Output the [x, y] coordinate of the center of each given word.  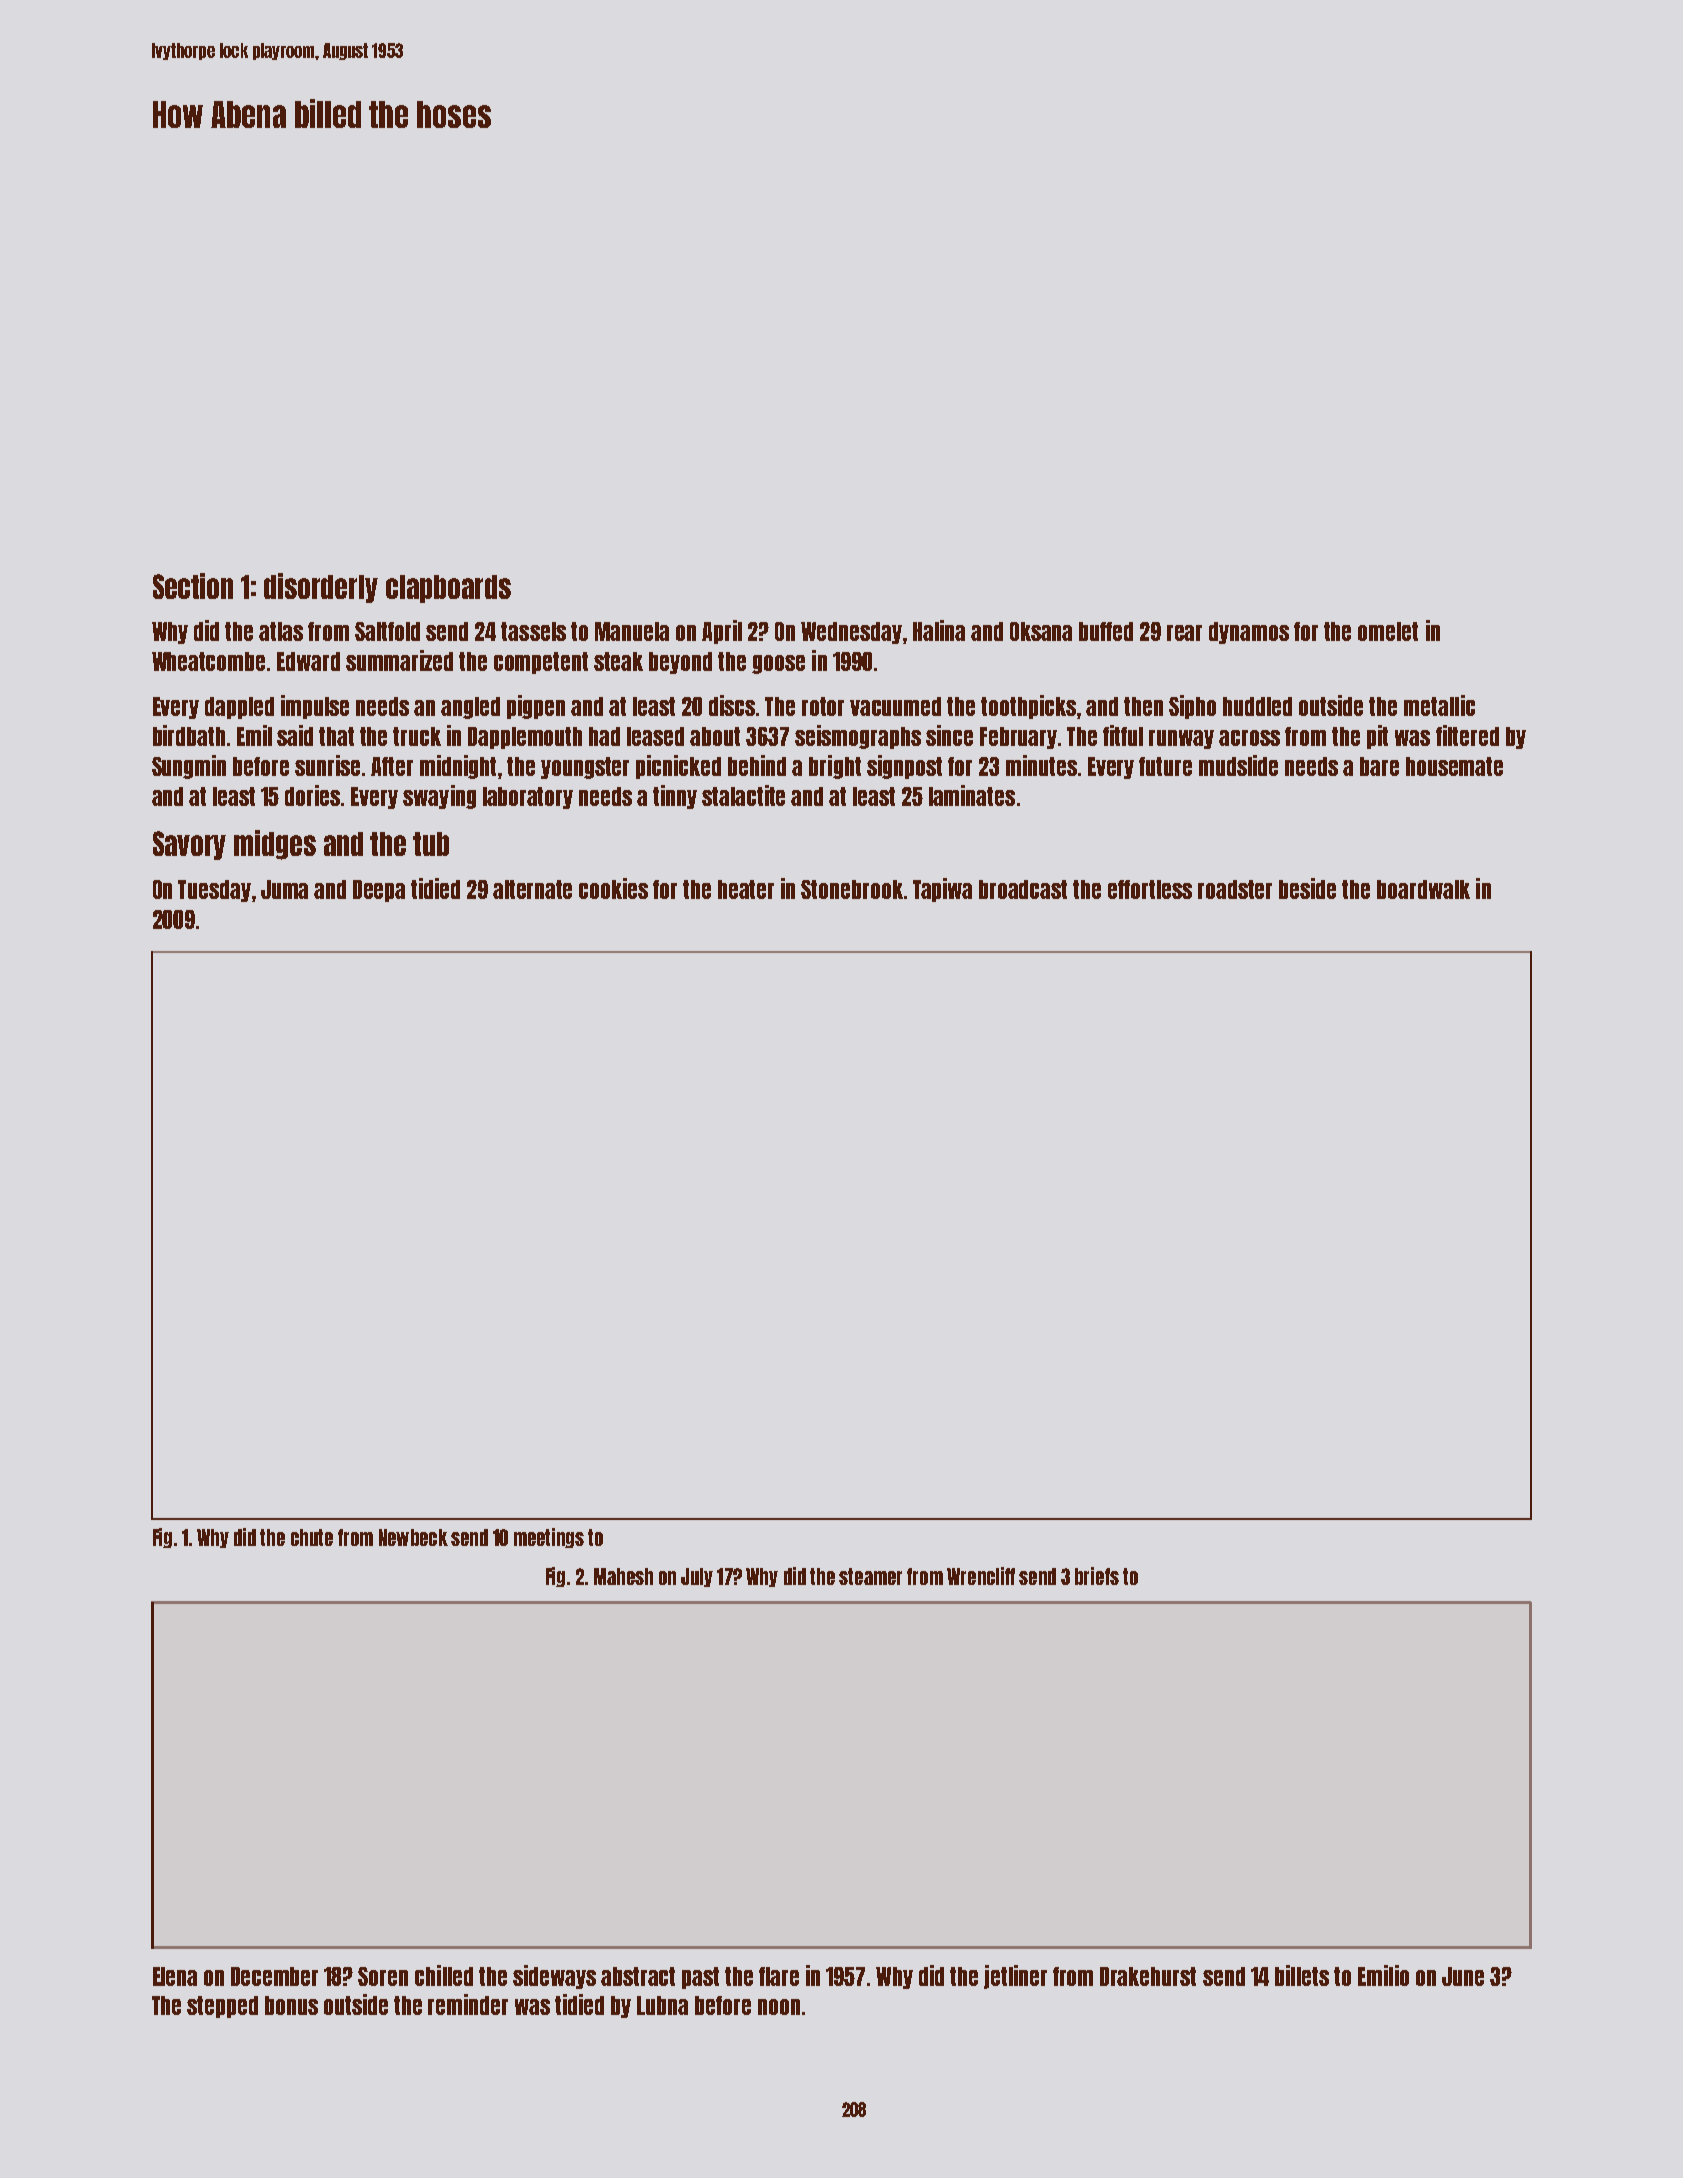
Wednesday [851, 633]
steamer [870, 1576]
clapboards [448, 589]
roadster [1235, 889]
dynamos [1249, 633]
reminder [468, 2004]
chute [312, 1537]
